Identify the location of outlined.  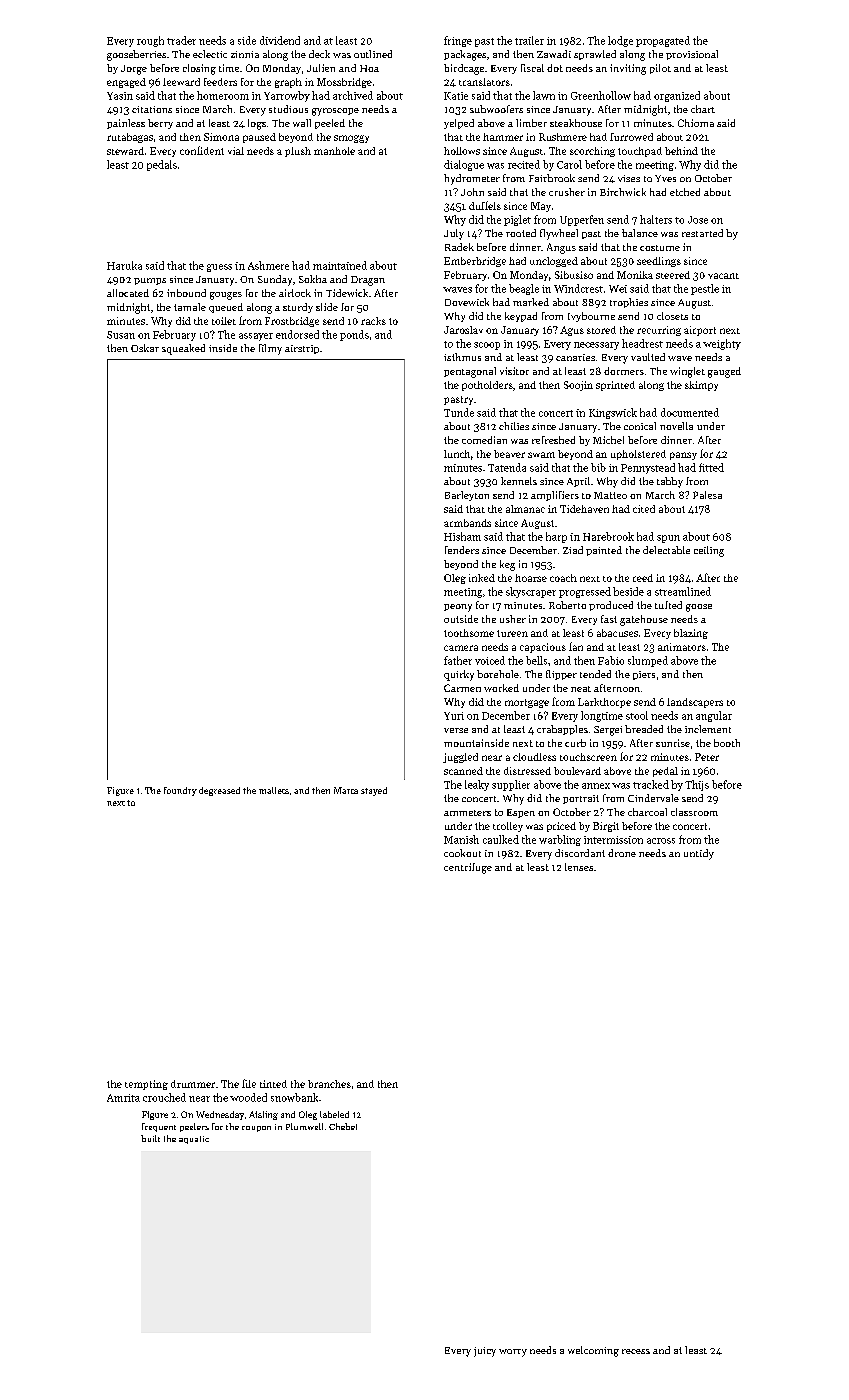
(373, 54).
